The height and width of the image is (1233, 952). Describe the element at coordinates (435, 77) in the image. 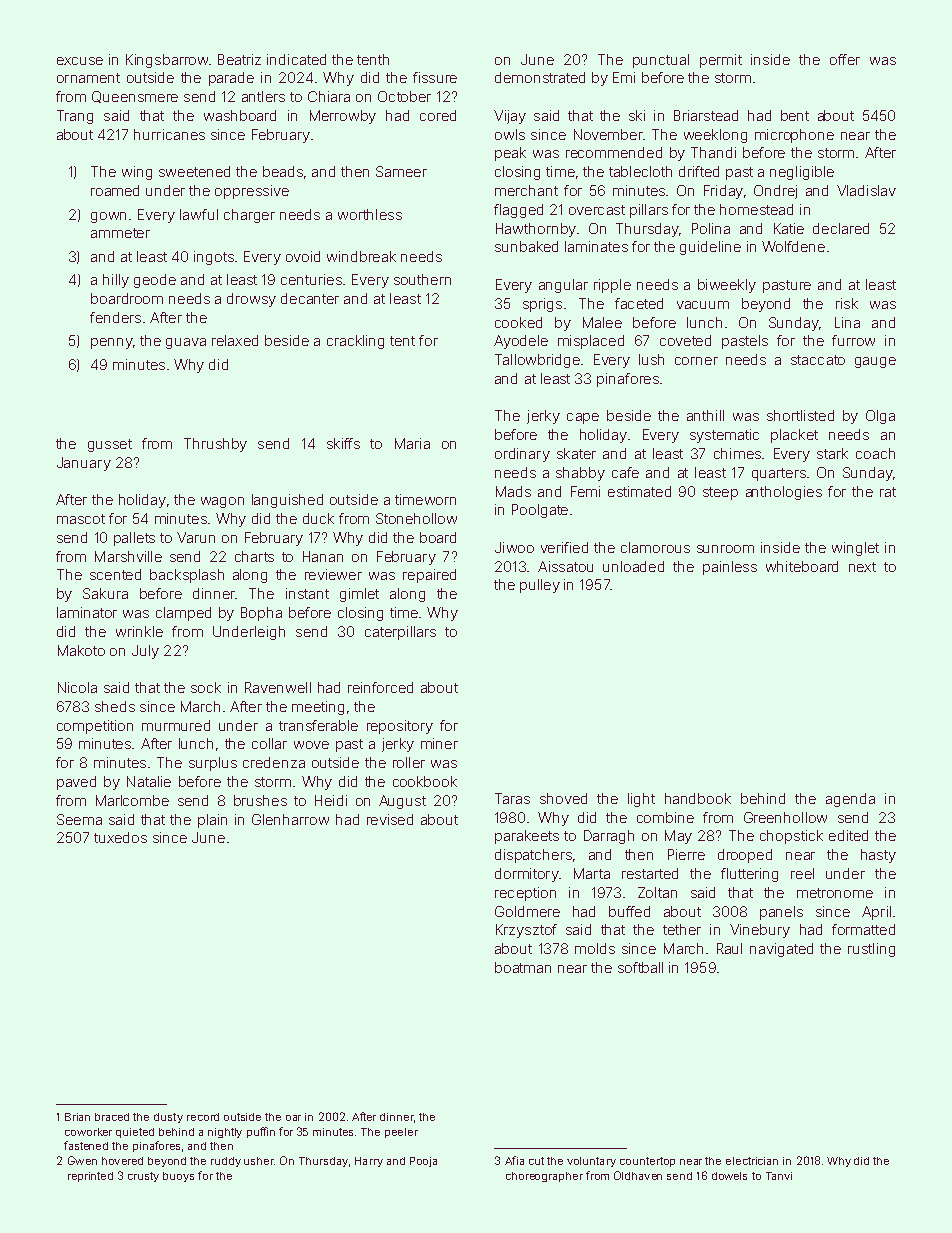

I see `fissure` at that location.
